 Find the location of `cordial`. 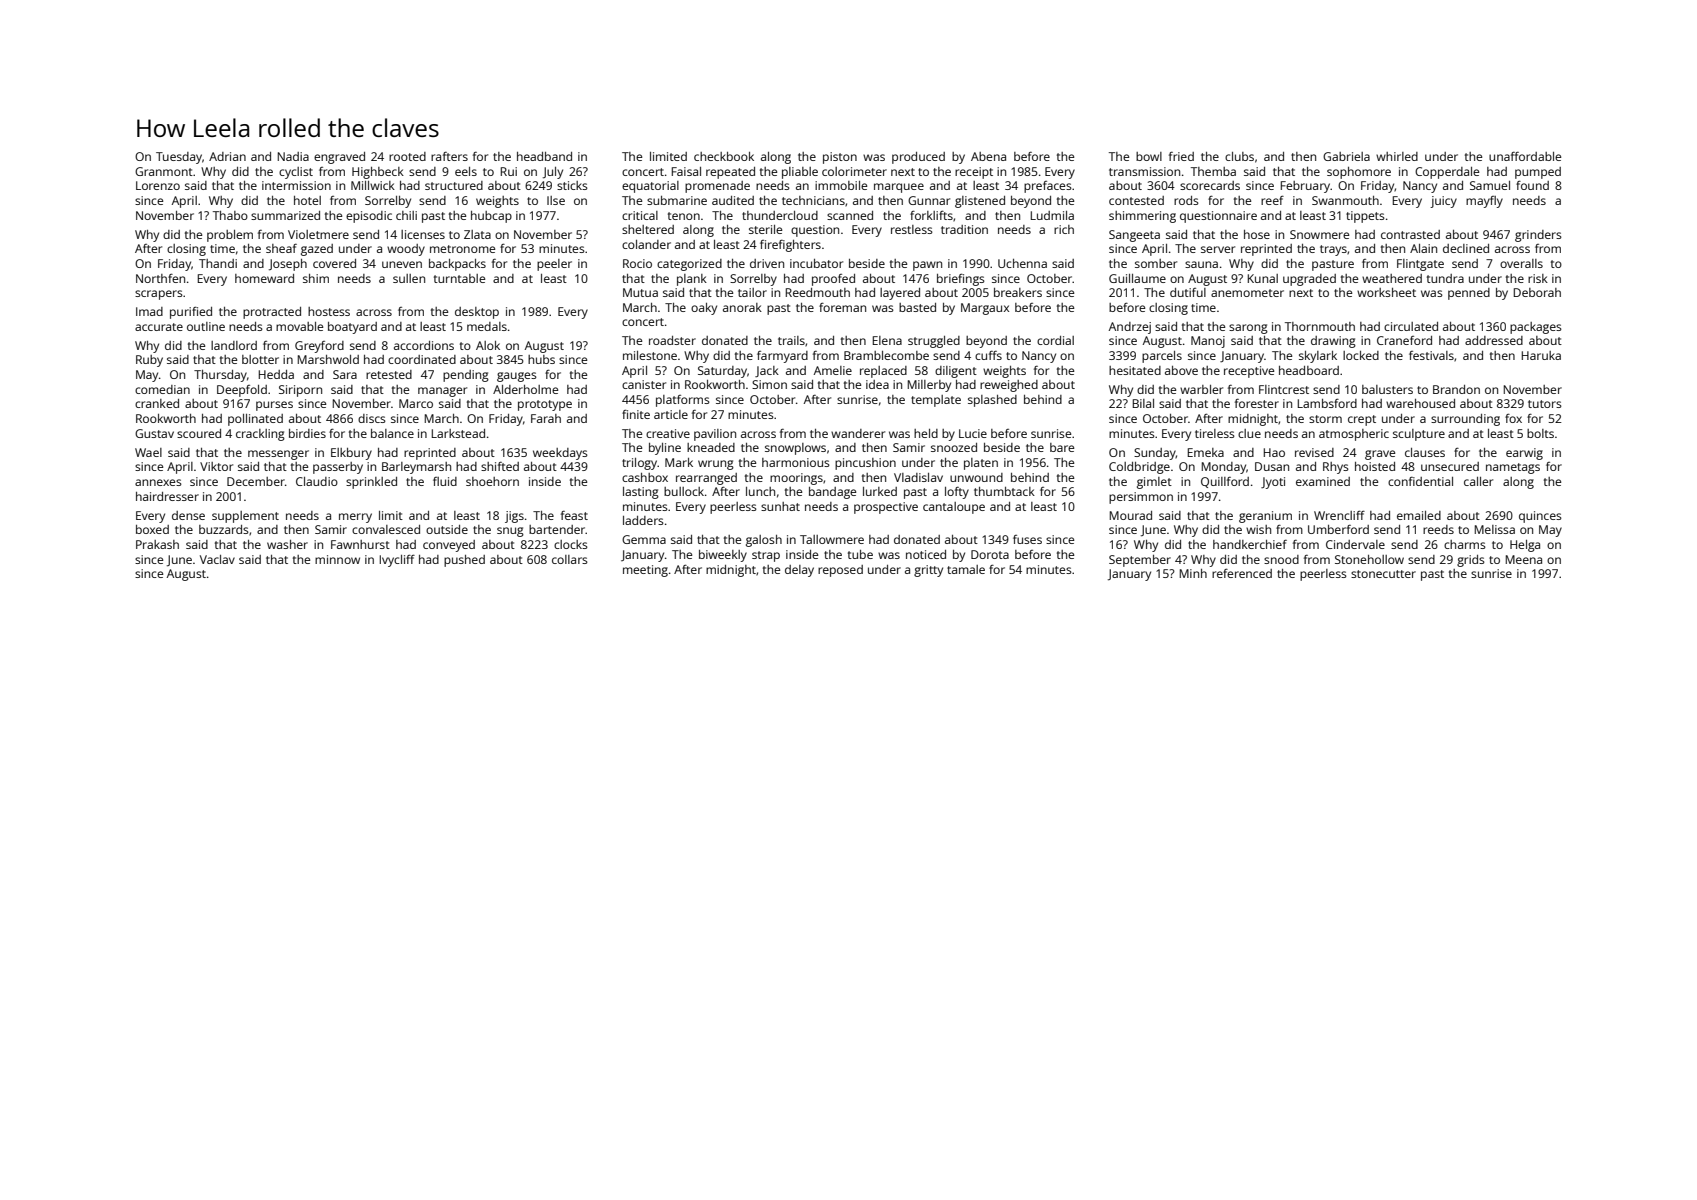

cordial is located at coordinates (1055, 340).
